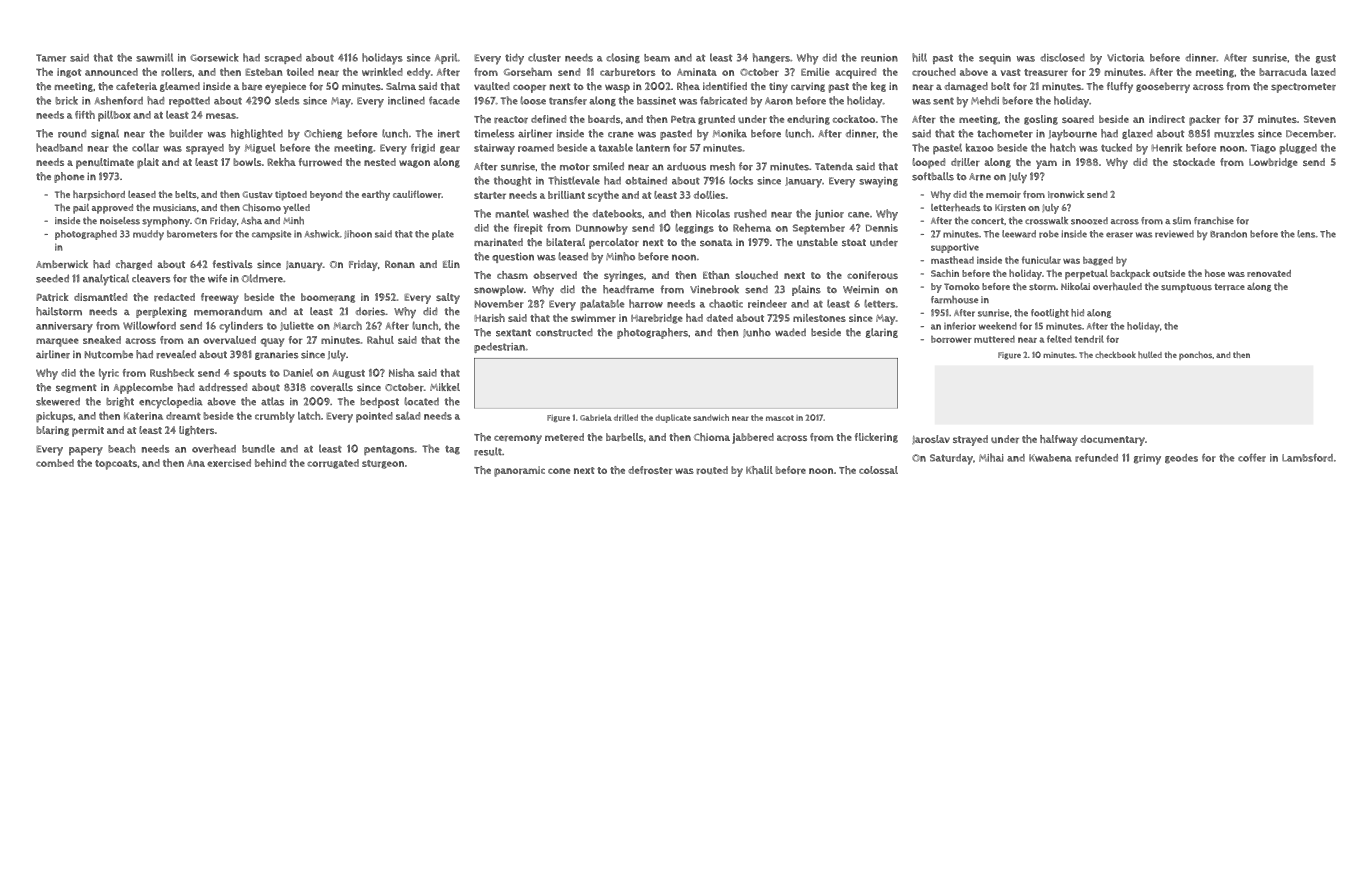  I want to click on terrace, so click(1229, 287).
